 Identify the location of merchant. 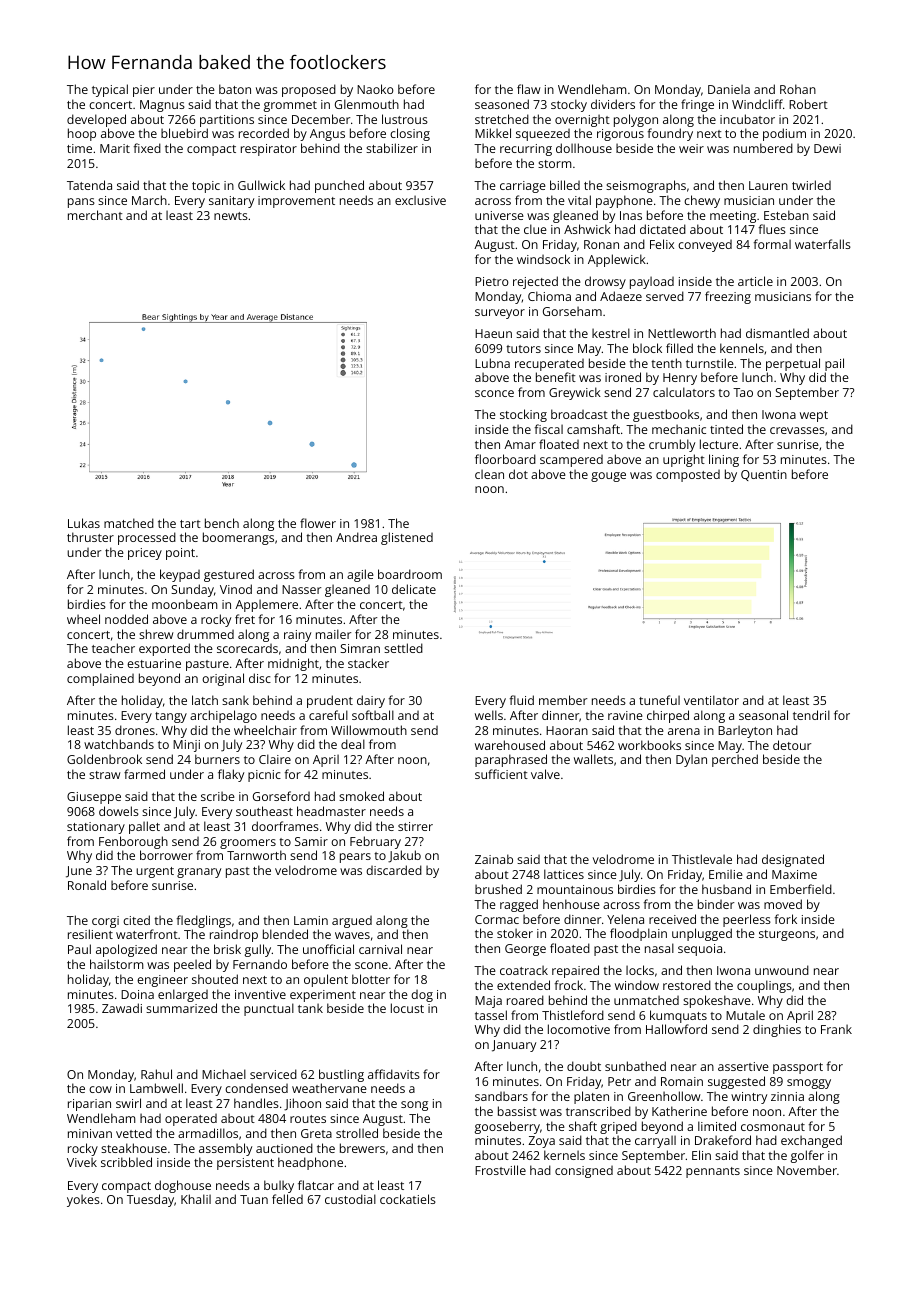
(95, 215).
